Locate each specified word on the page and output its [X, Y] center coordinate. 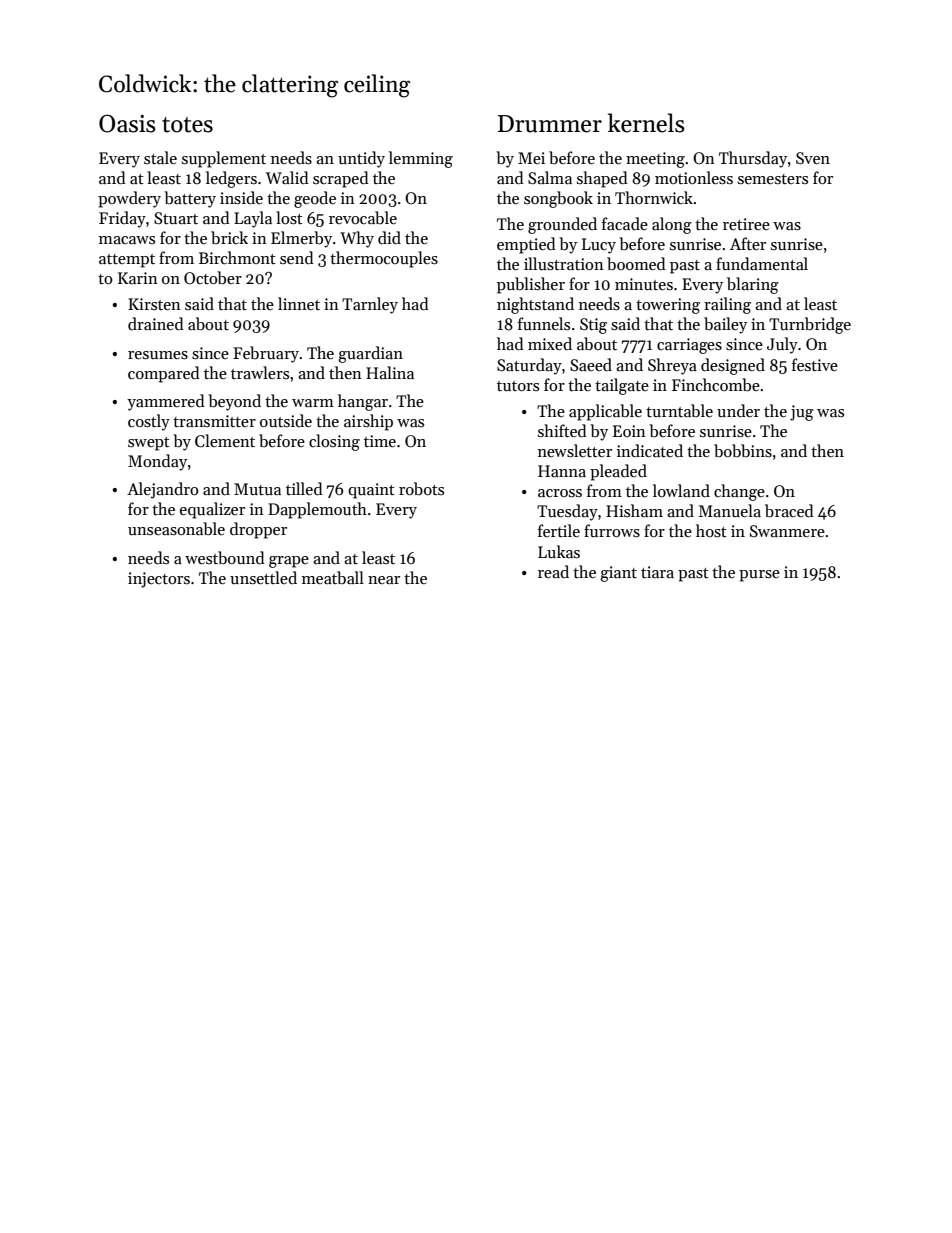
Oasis [127, 123]
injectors [159, 580]
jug [802, 413]
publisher [531, 285]
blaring [753, 285]
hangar [363, 402]
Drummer [550, 124]
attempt [127, 261]
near [384, 580]
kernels [646, 123]
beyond [234, 402]
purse [759, 576]
